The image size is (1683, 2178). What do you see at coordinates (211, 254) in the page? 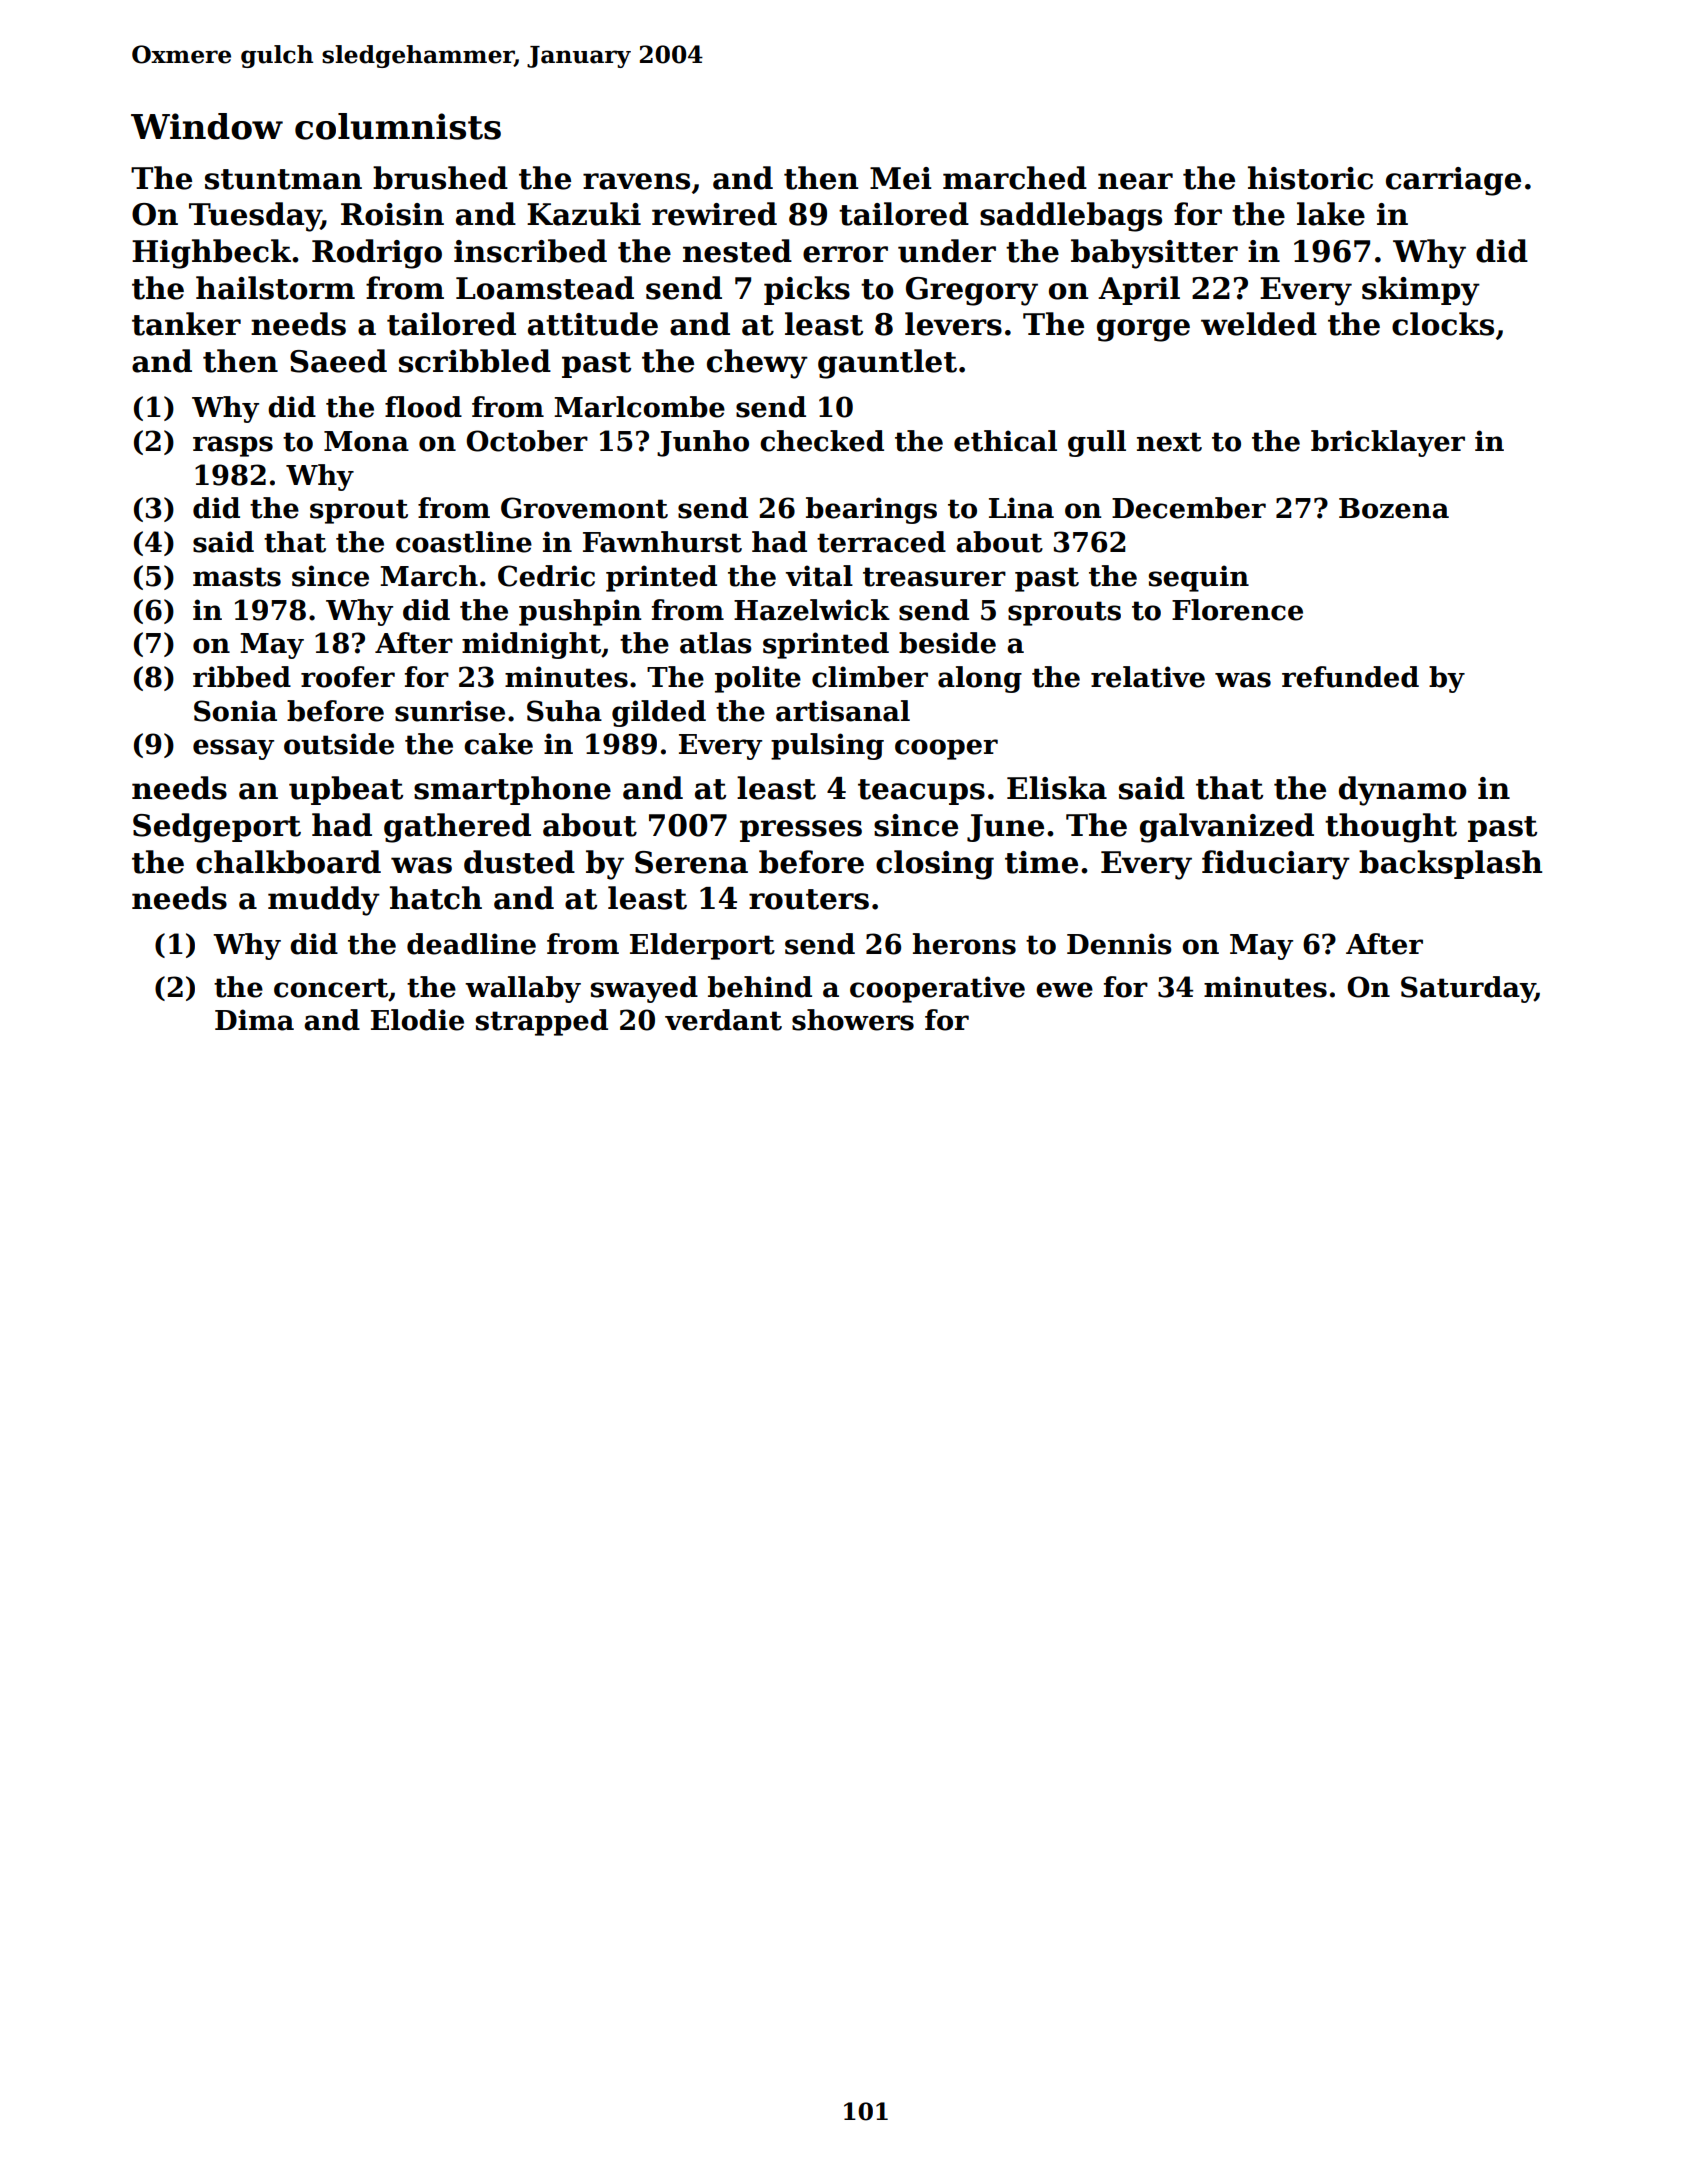
I see `Highbeck` at bounding box center [211, 254].
